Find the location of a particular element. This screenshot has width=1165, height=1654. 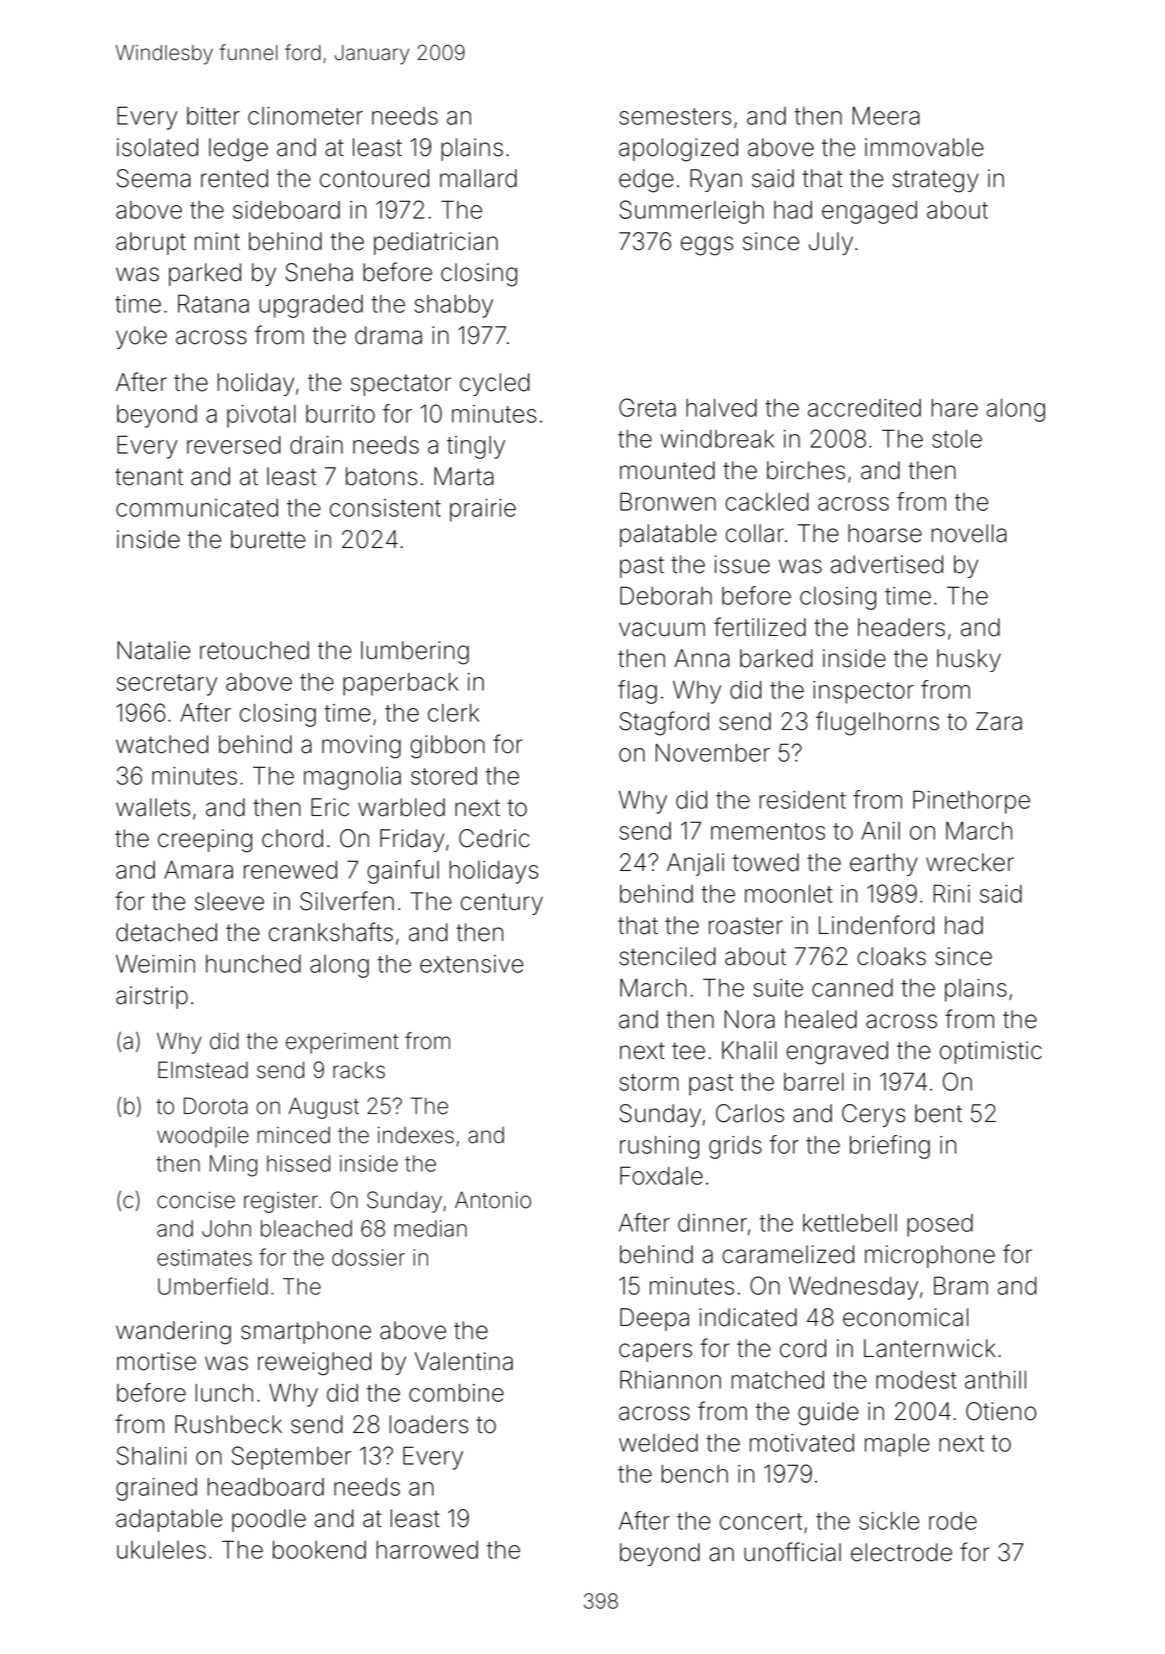

advertised is located at coordinates (887, 564).
